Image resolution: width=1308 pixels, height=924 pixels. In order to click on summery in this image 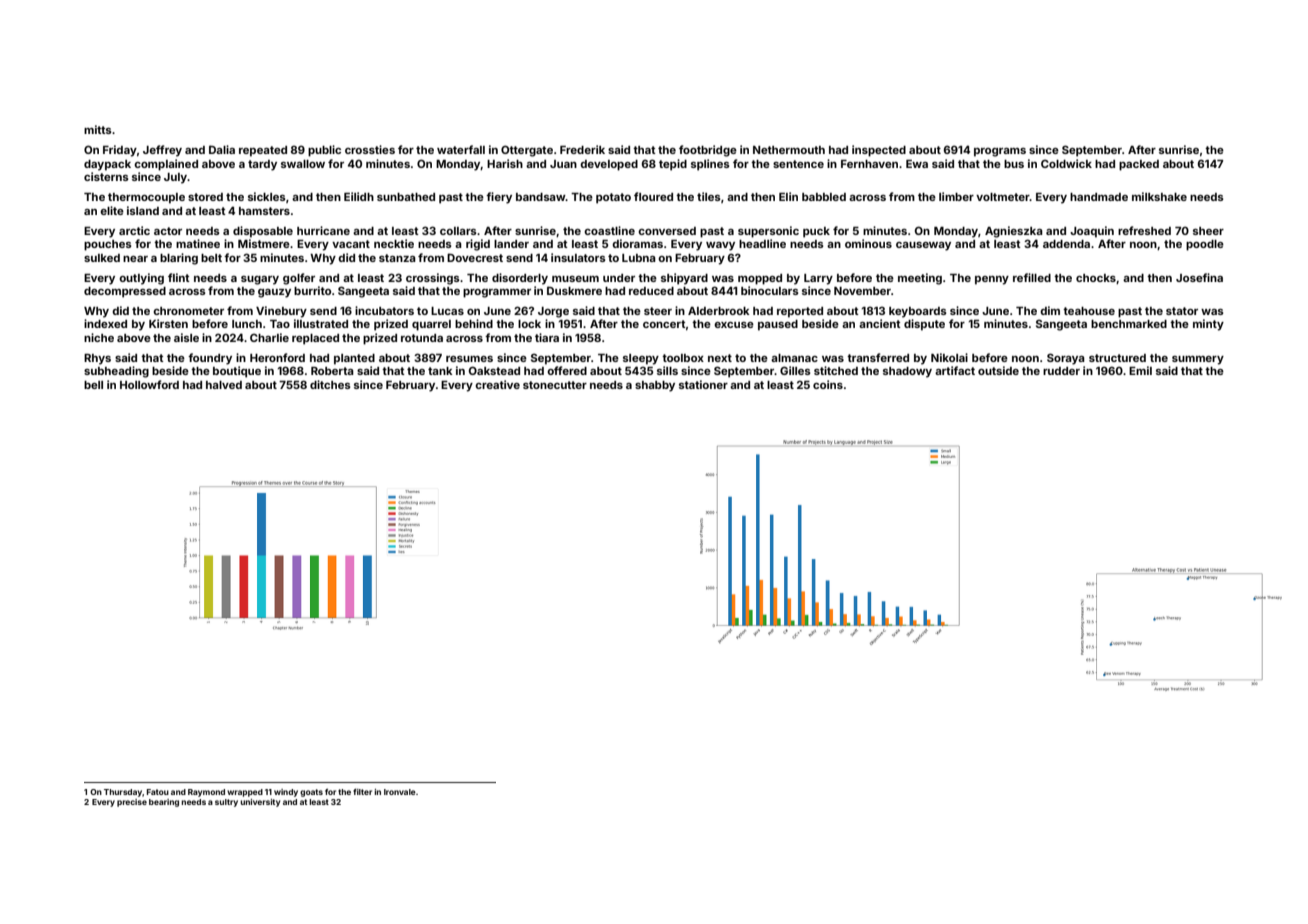, I will do `click(1198, 360)`.
